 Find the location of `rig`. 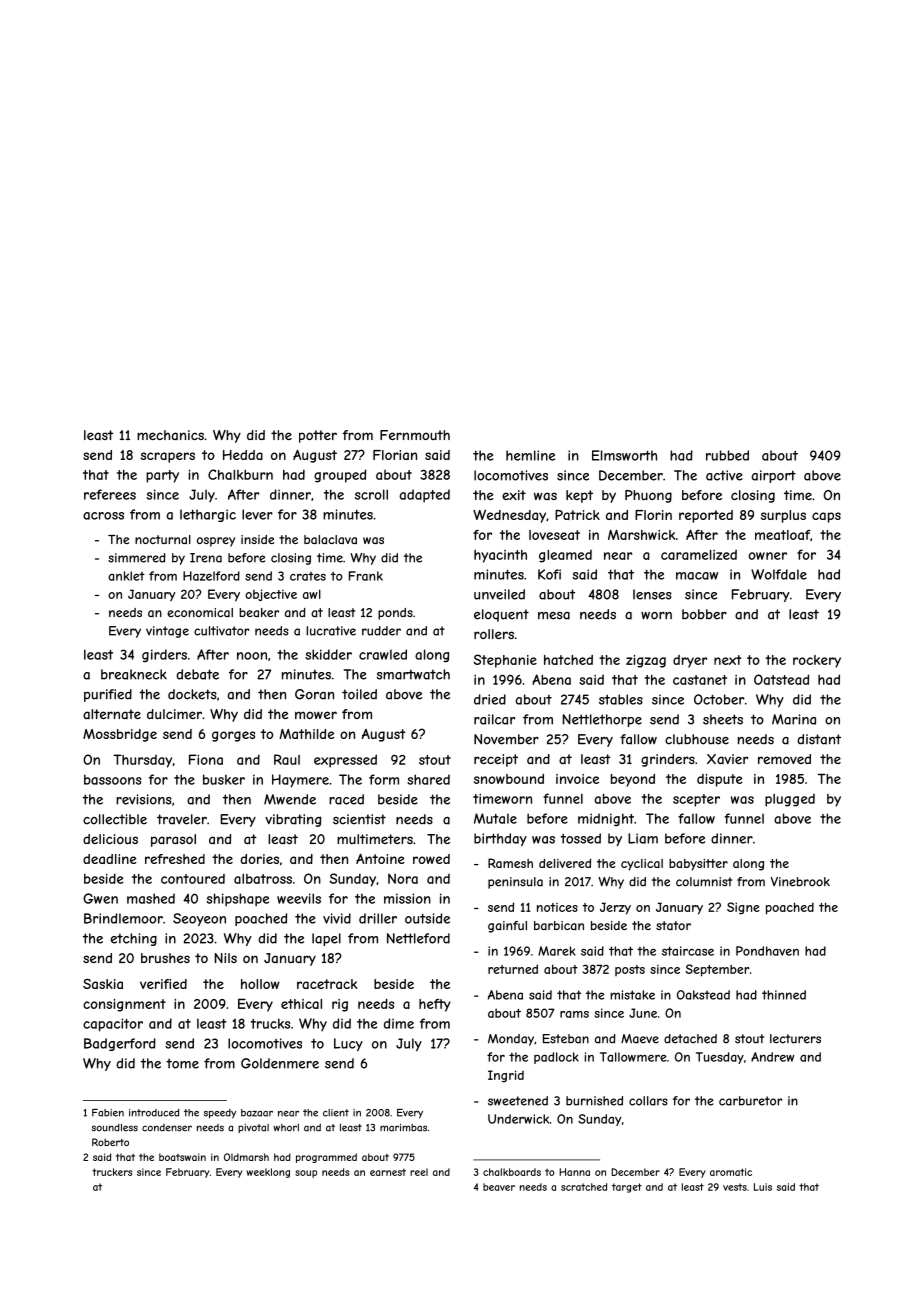

rig is located at coordinates (340, 1005).
